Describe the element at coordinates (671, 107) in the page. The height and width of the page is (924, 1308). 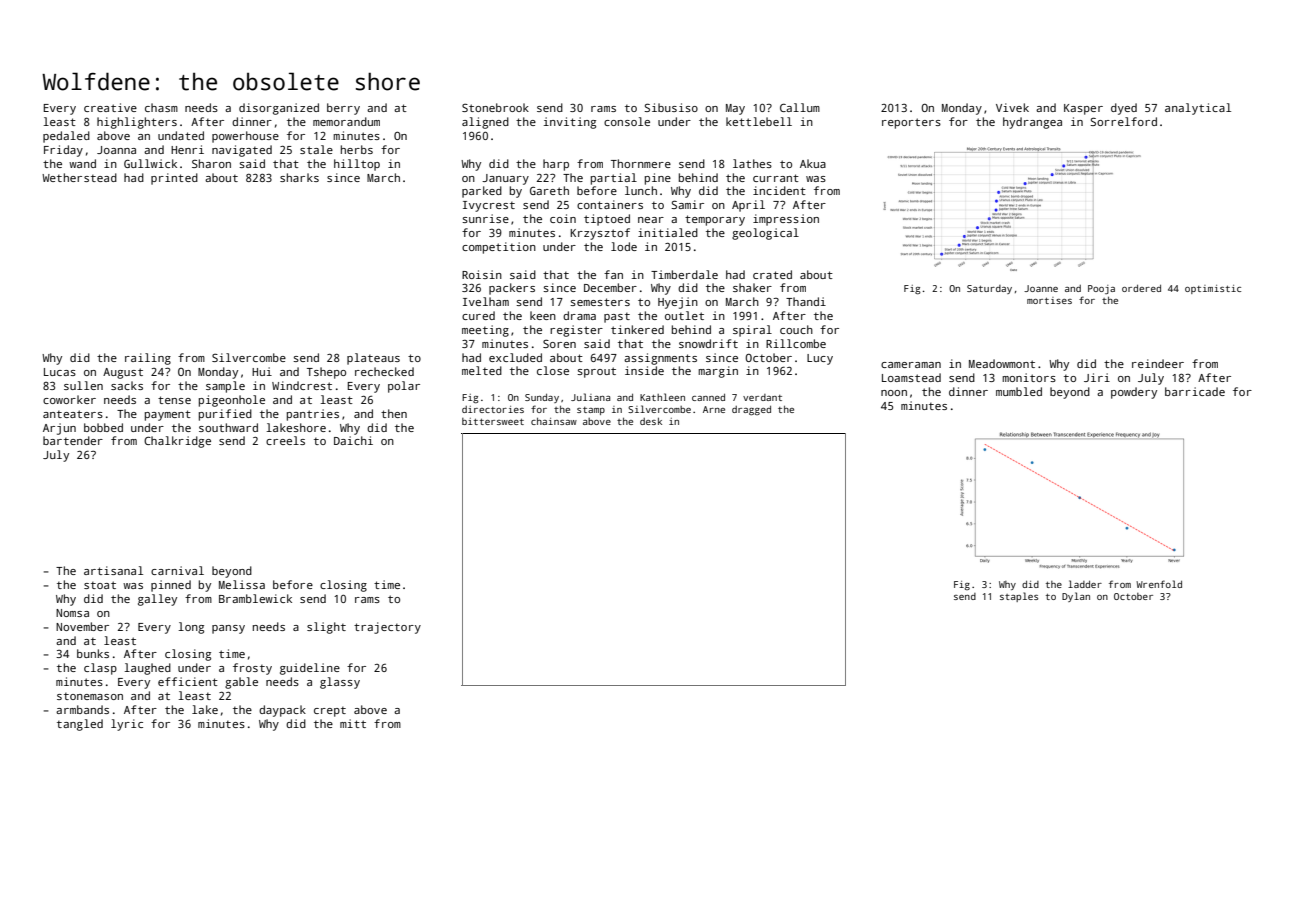
I see `Sibusiso` at that location.
